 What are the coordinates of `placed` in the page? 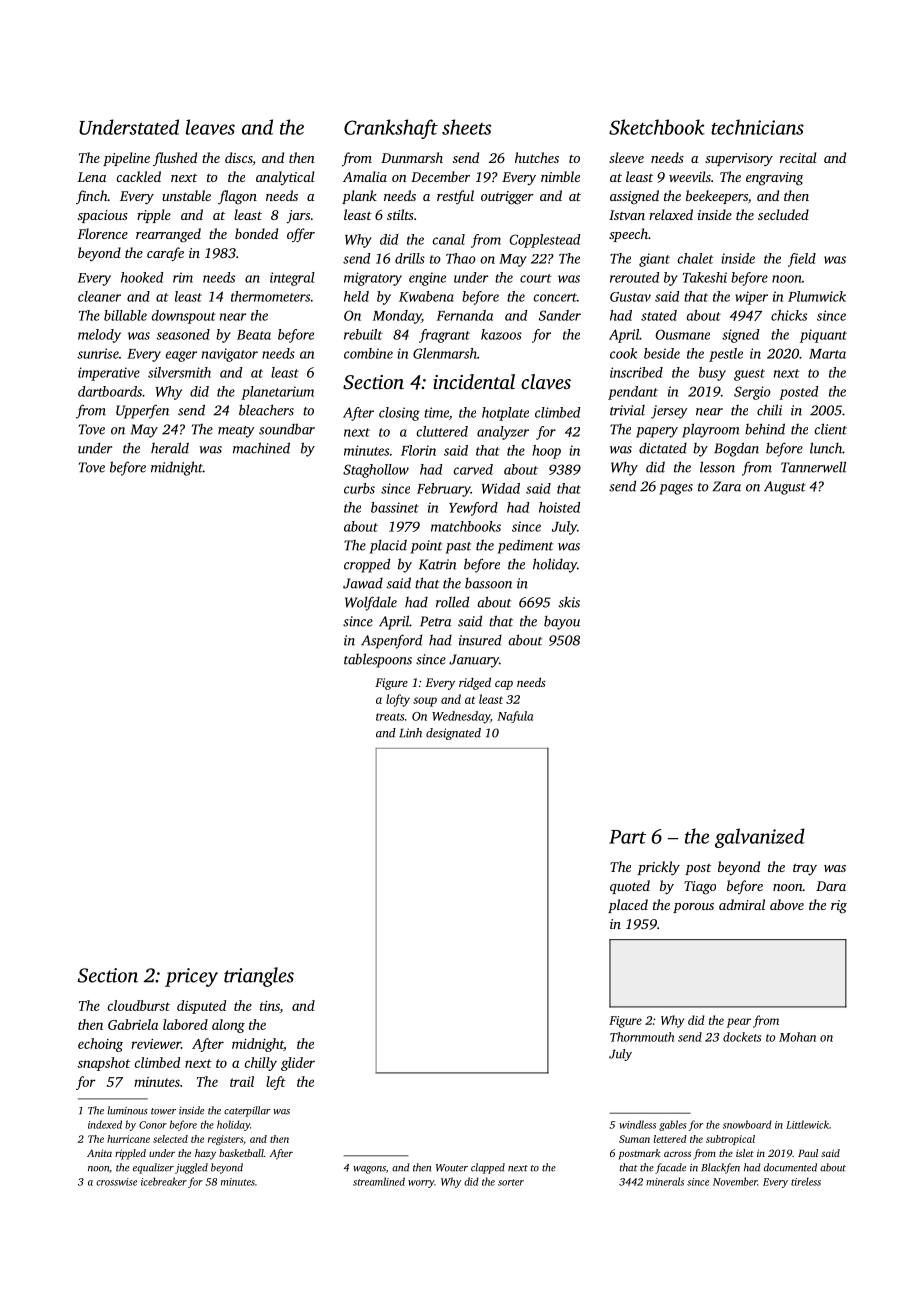 It's located at (628, 906).
